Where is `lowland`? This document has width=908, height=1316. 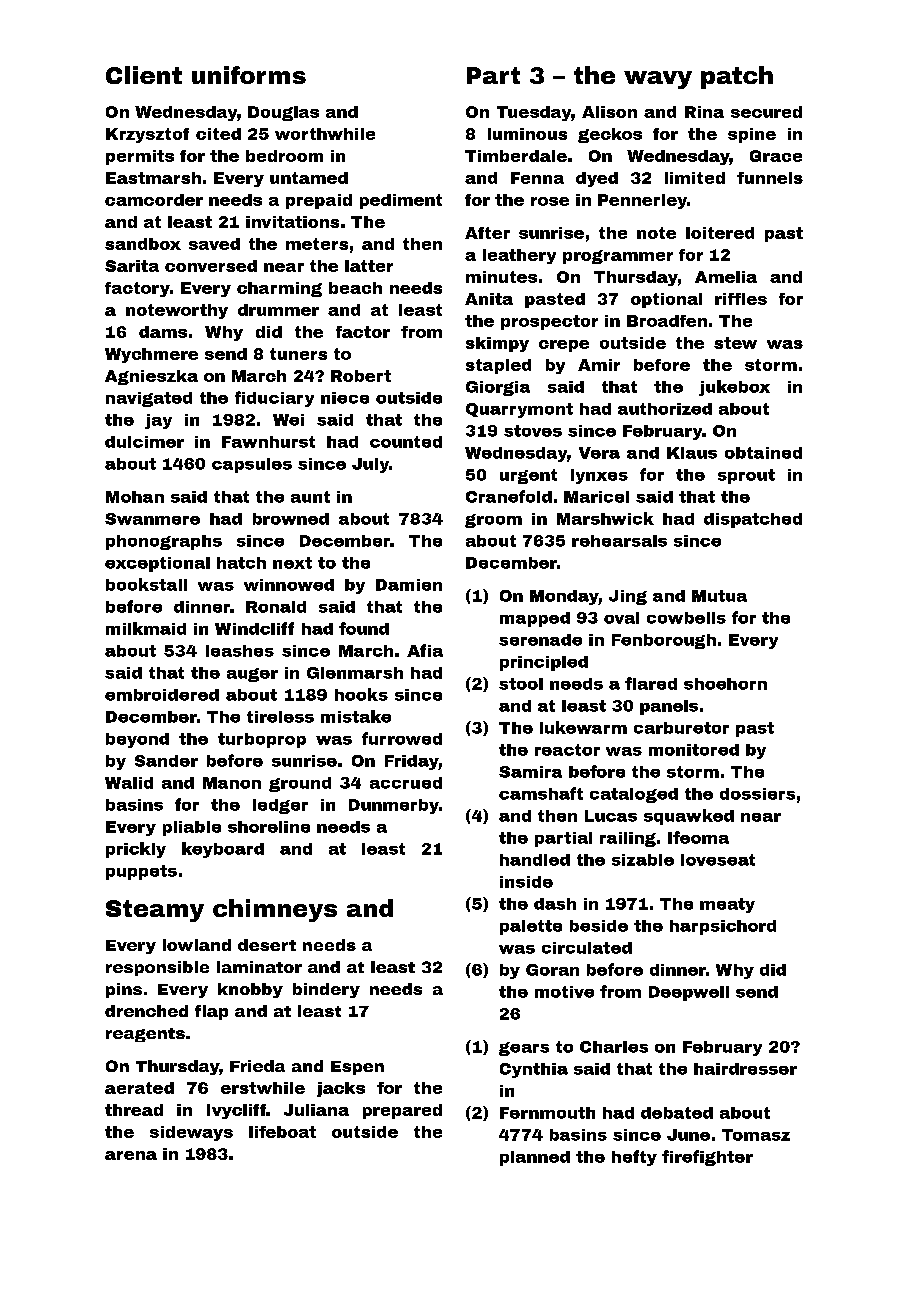 lowland is located at coordinates (197, 945).
